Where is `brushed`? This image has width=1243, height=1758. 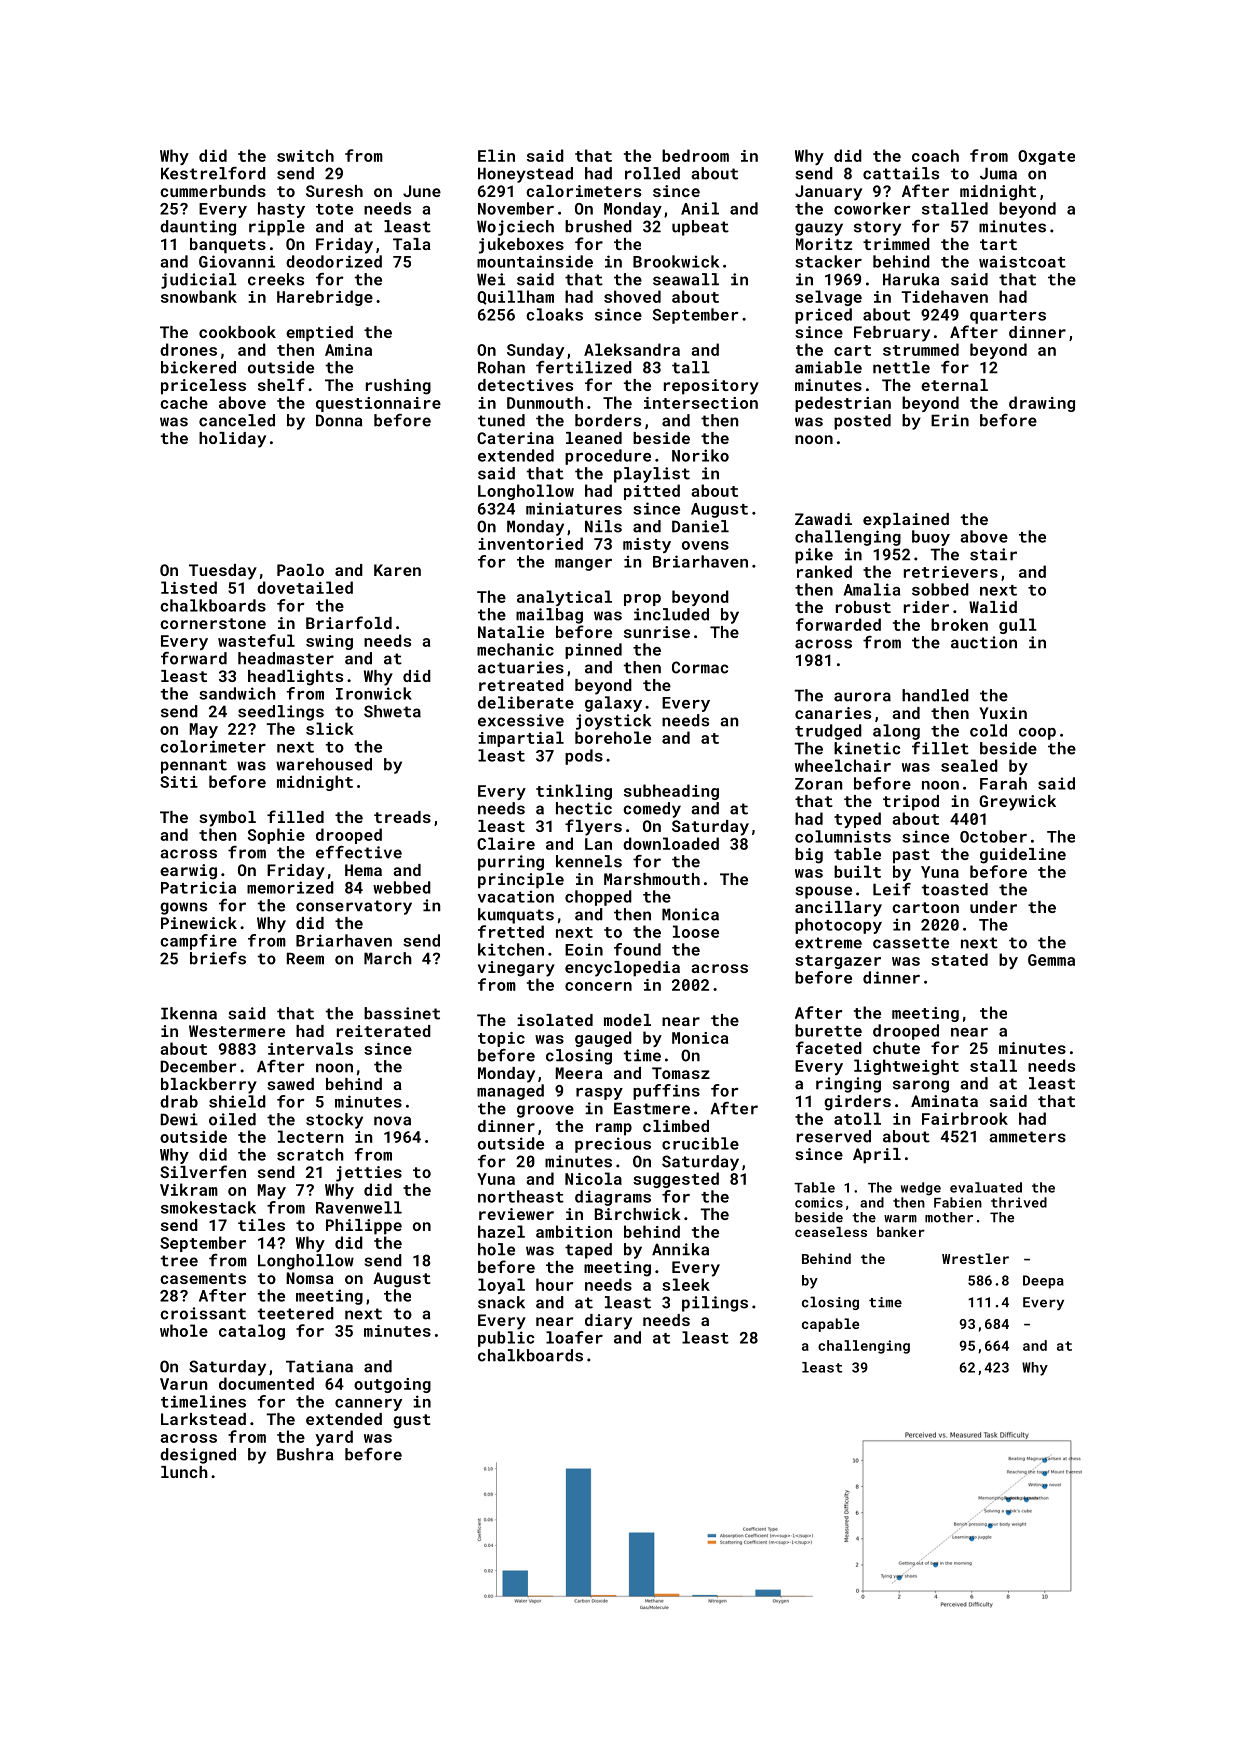
brushed is located at coordinates (598, 226).
